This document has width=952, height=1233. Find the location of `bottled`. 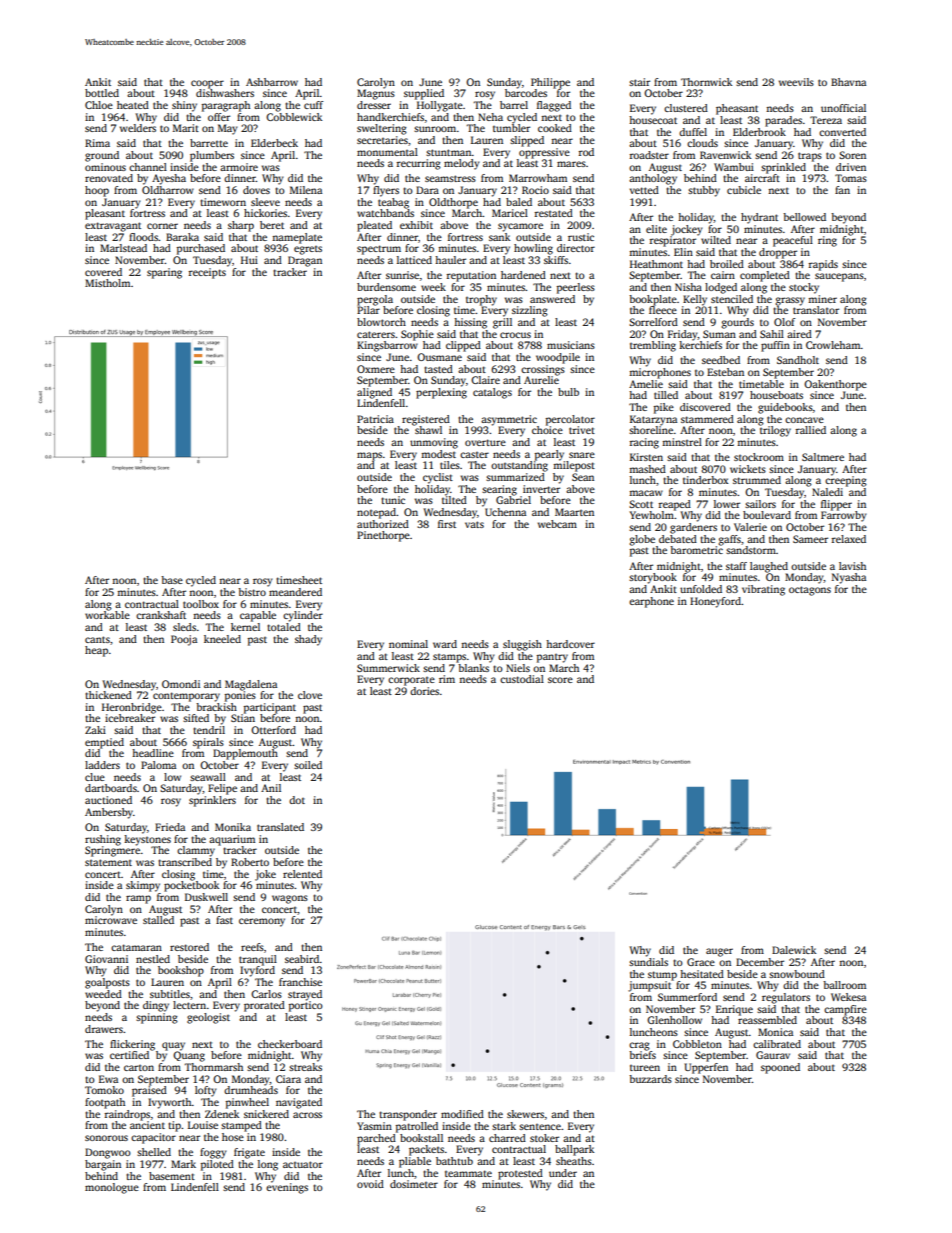

bottled is located at coordinates (102, 93).
